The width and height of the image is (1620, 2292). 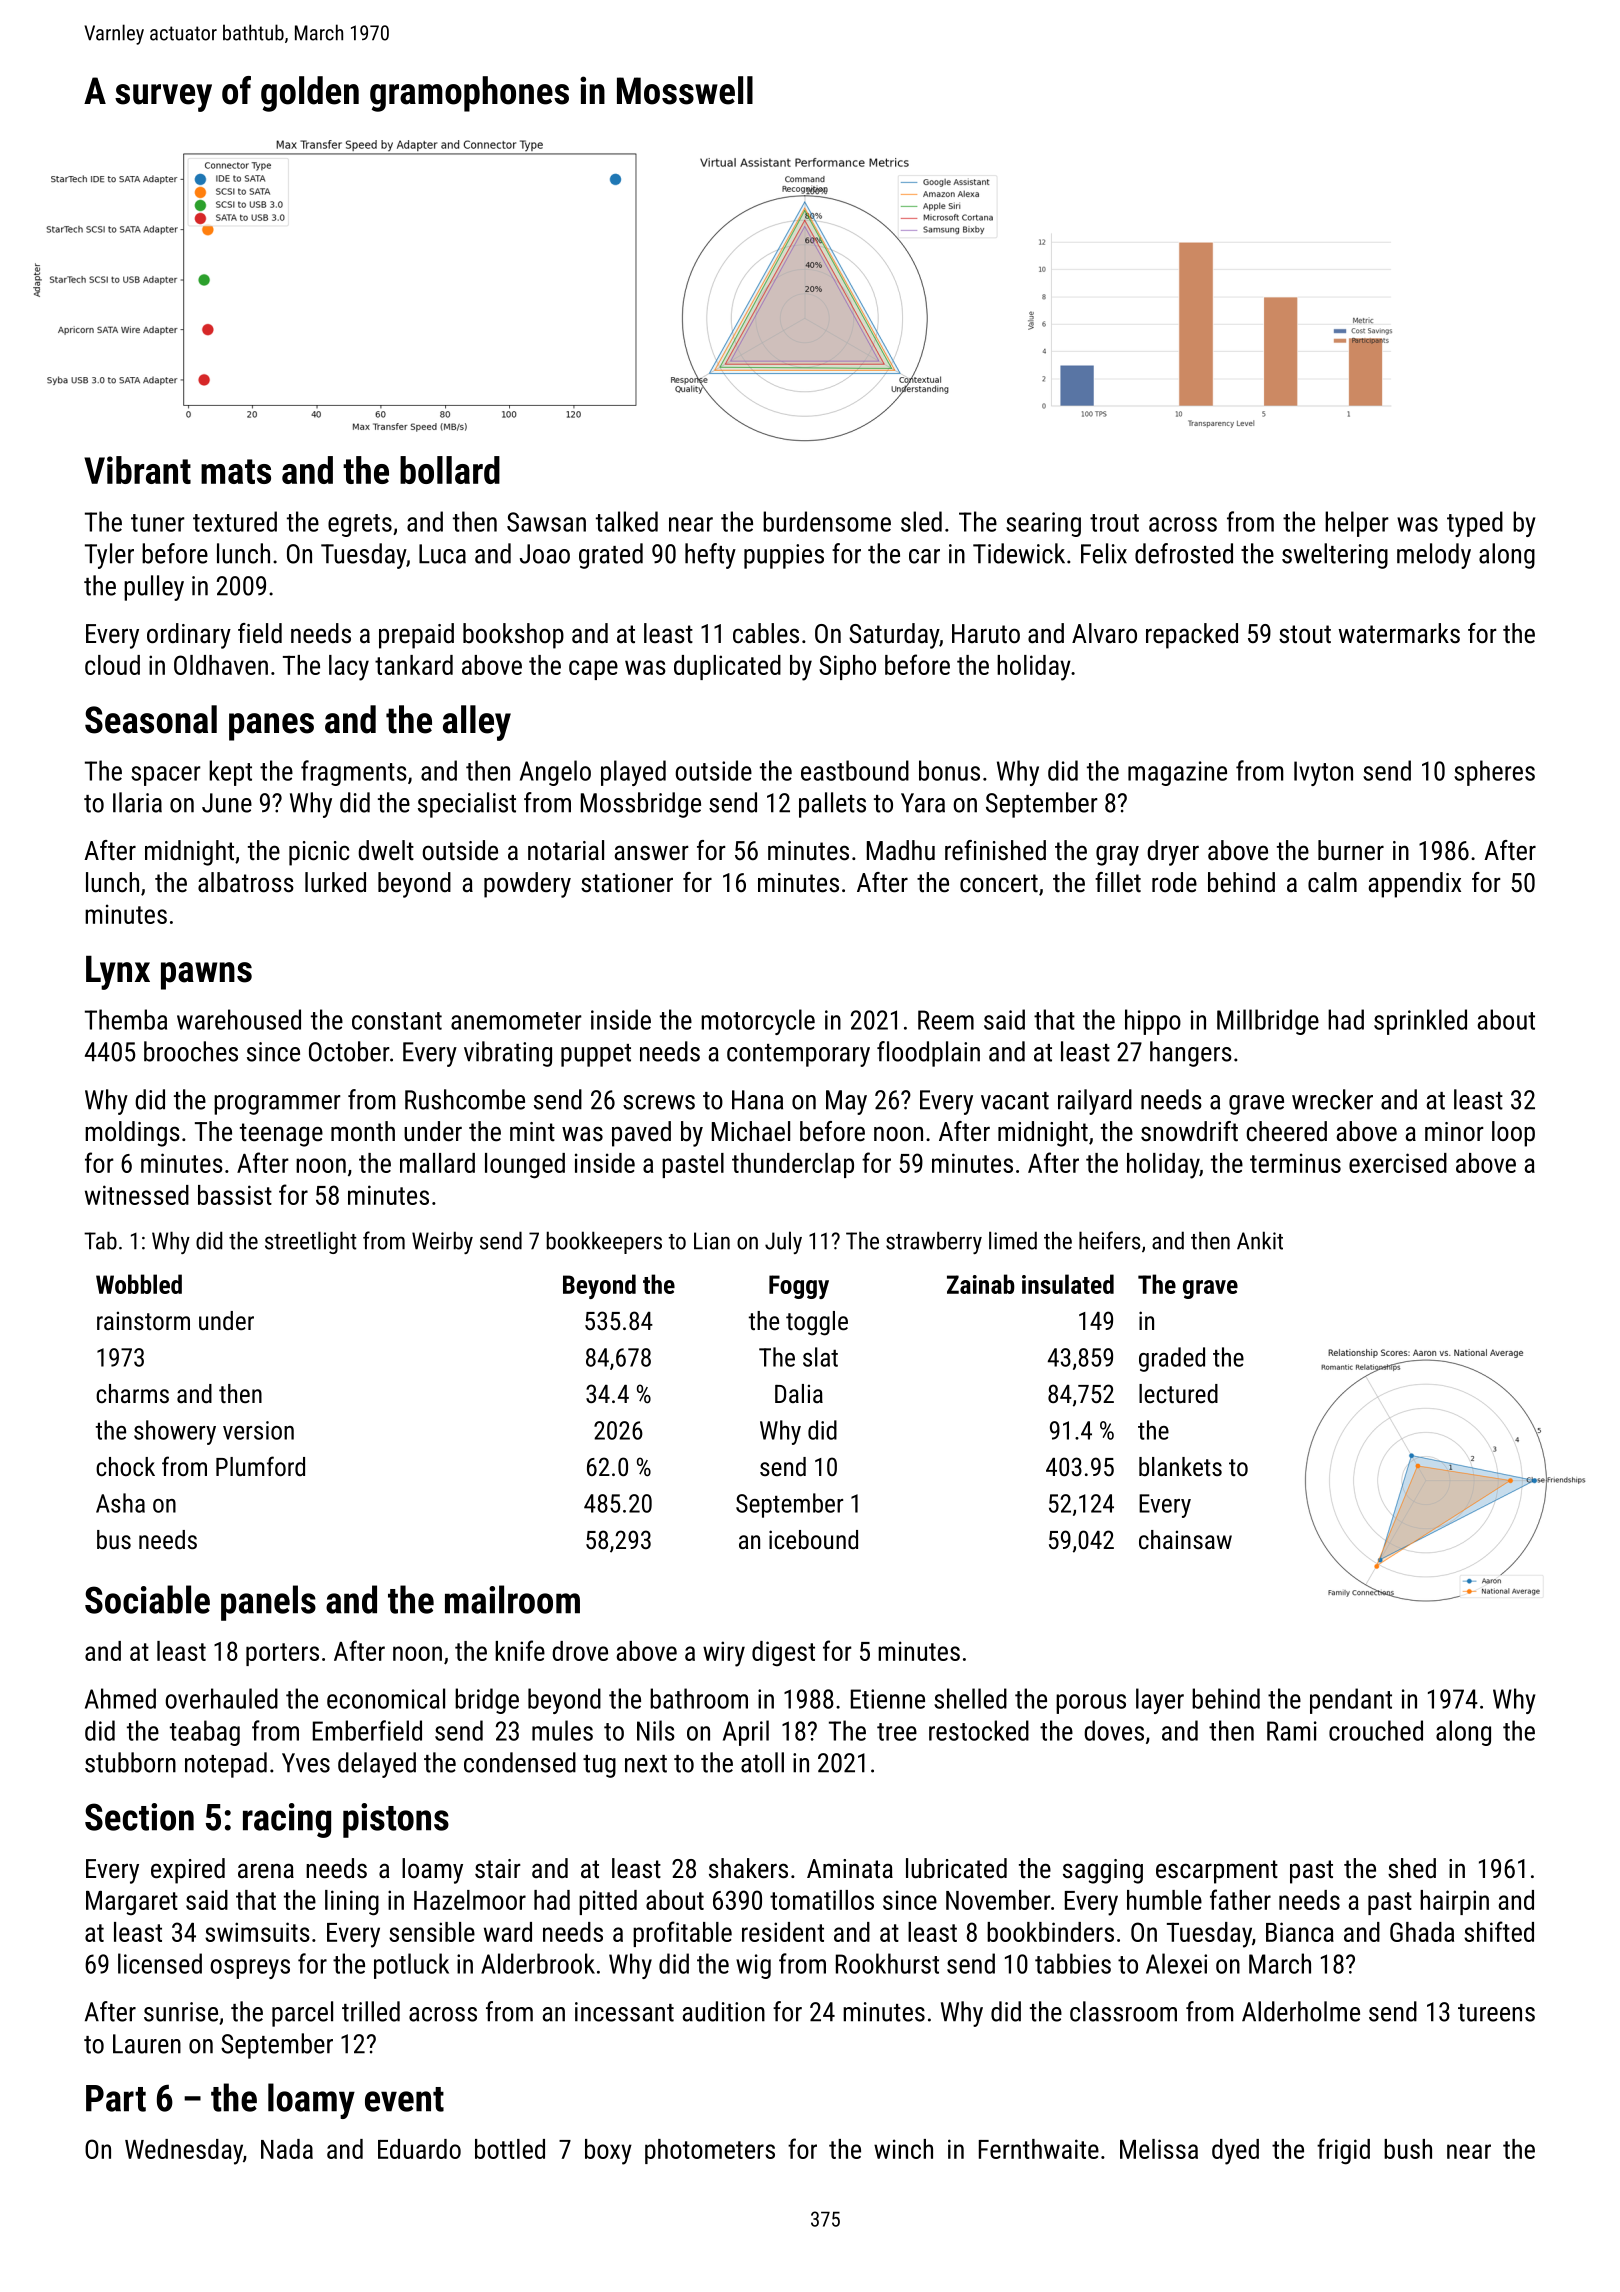 What do you see at coordinates (710, 556) in the image?
I see `hefty` at bounding box center [710, 556].
